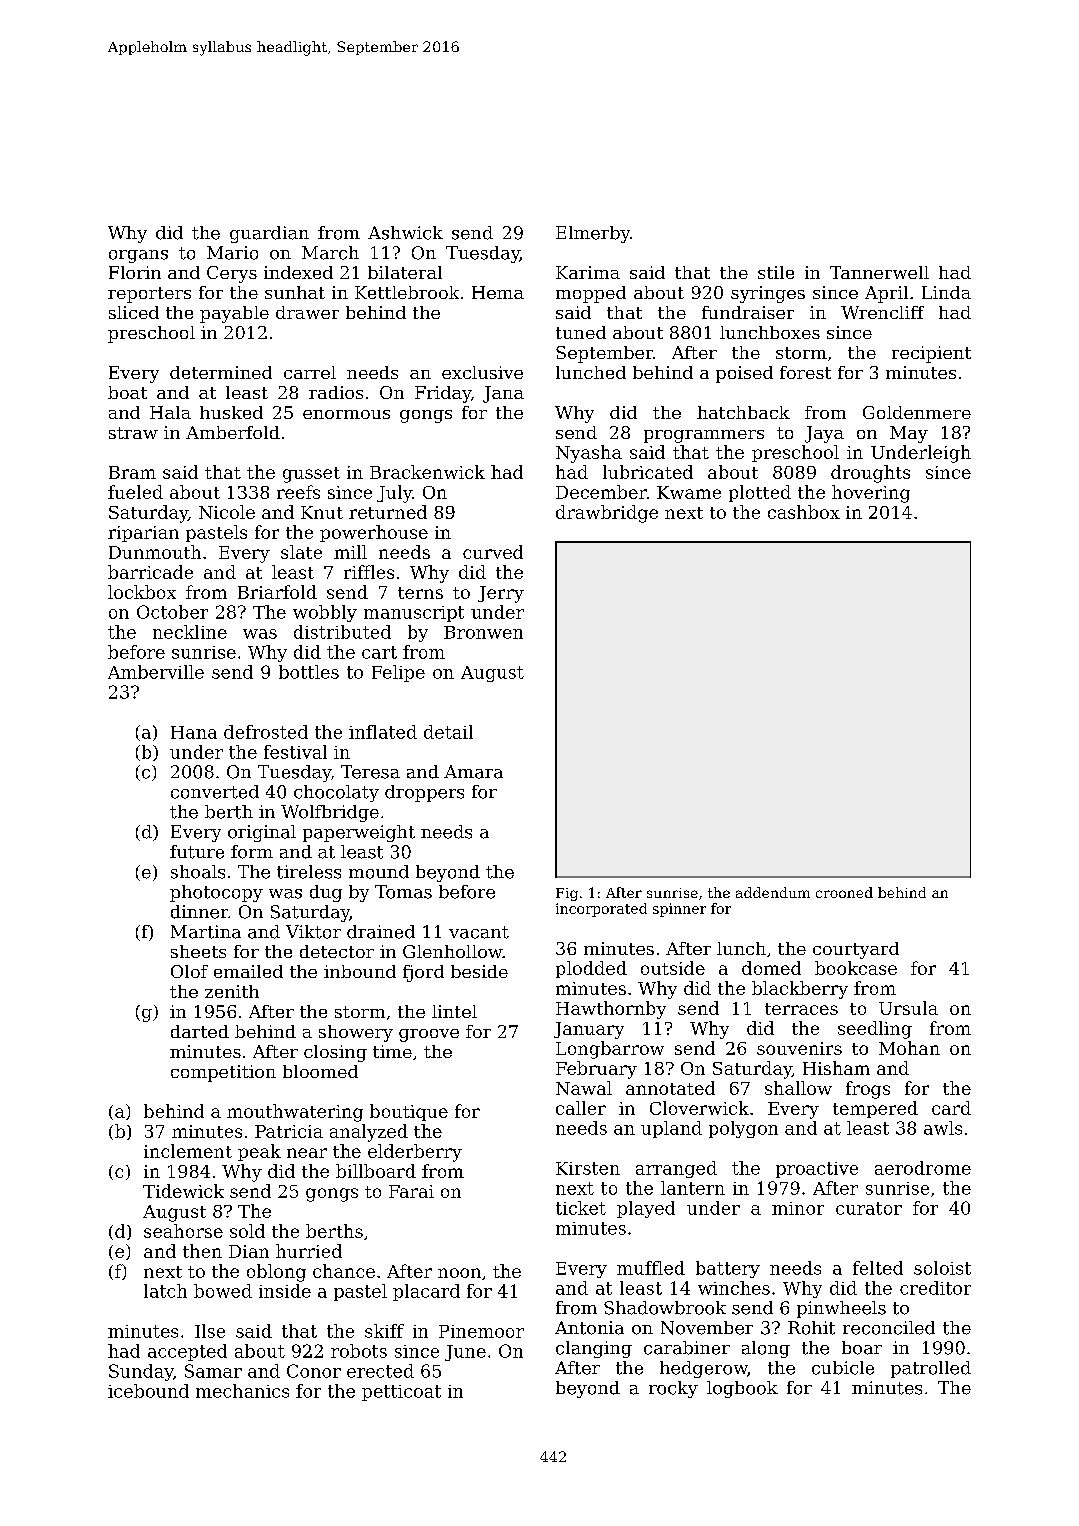 Image resolution: width=1079 pixels, height=1526 pixels. I want to click on icebound, so click(148, 1391).
